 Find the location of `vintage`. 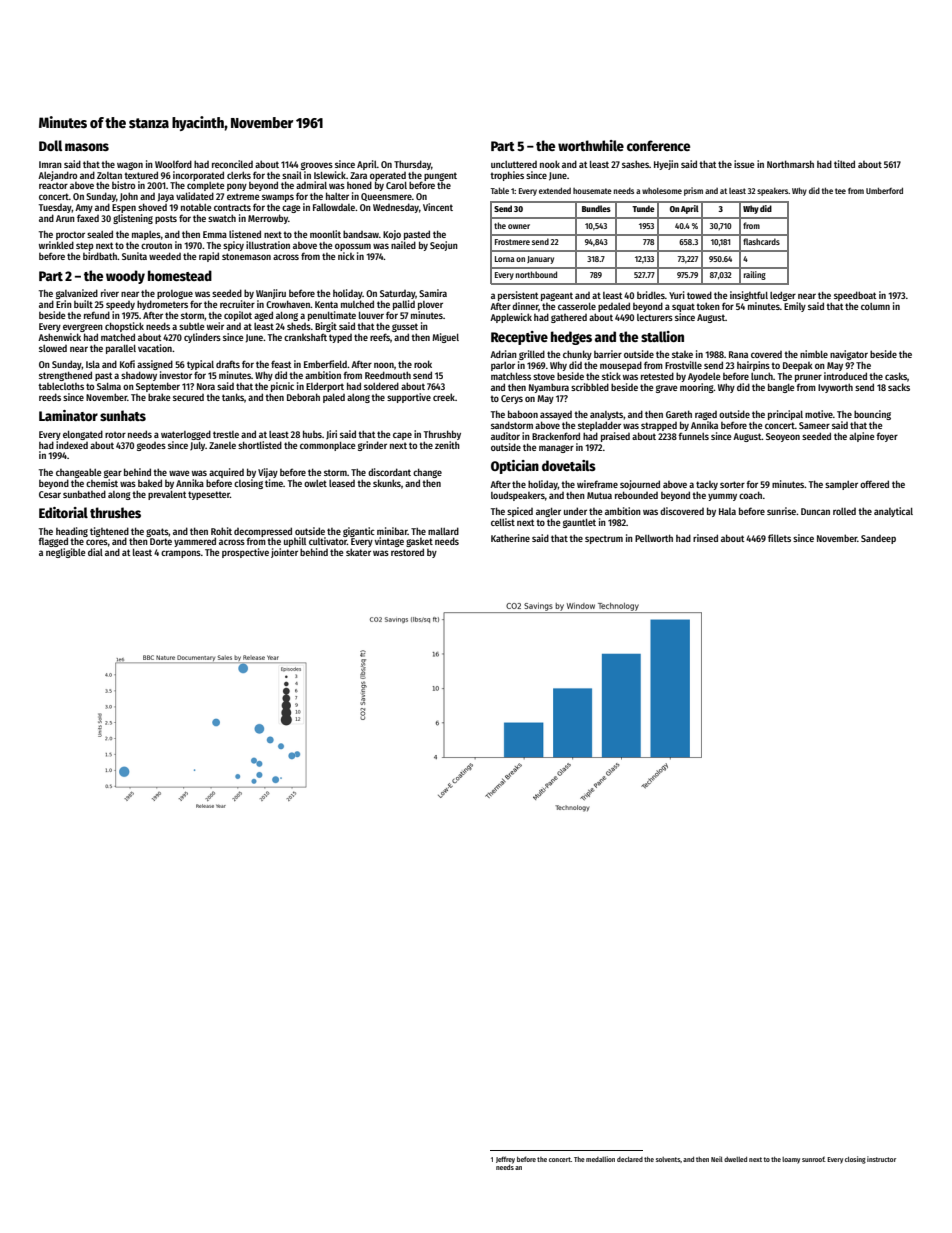

vintage is located at coordinates (389, 542).
